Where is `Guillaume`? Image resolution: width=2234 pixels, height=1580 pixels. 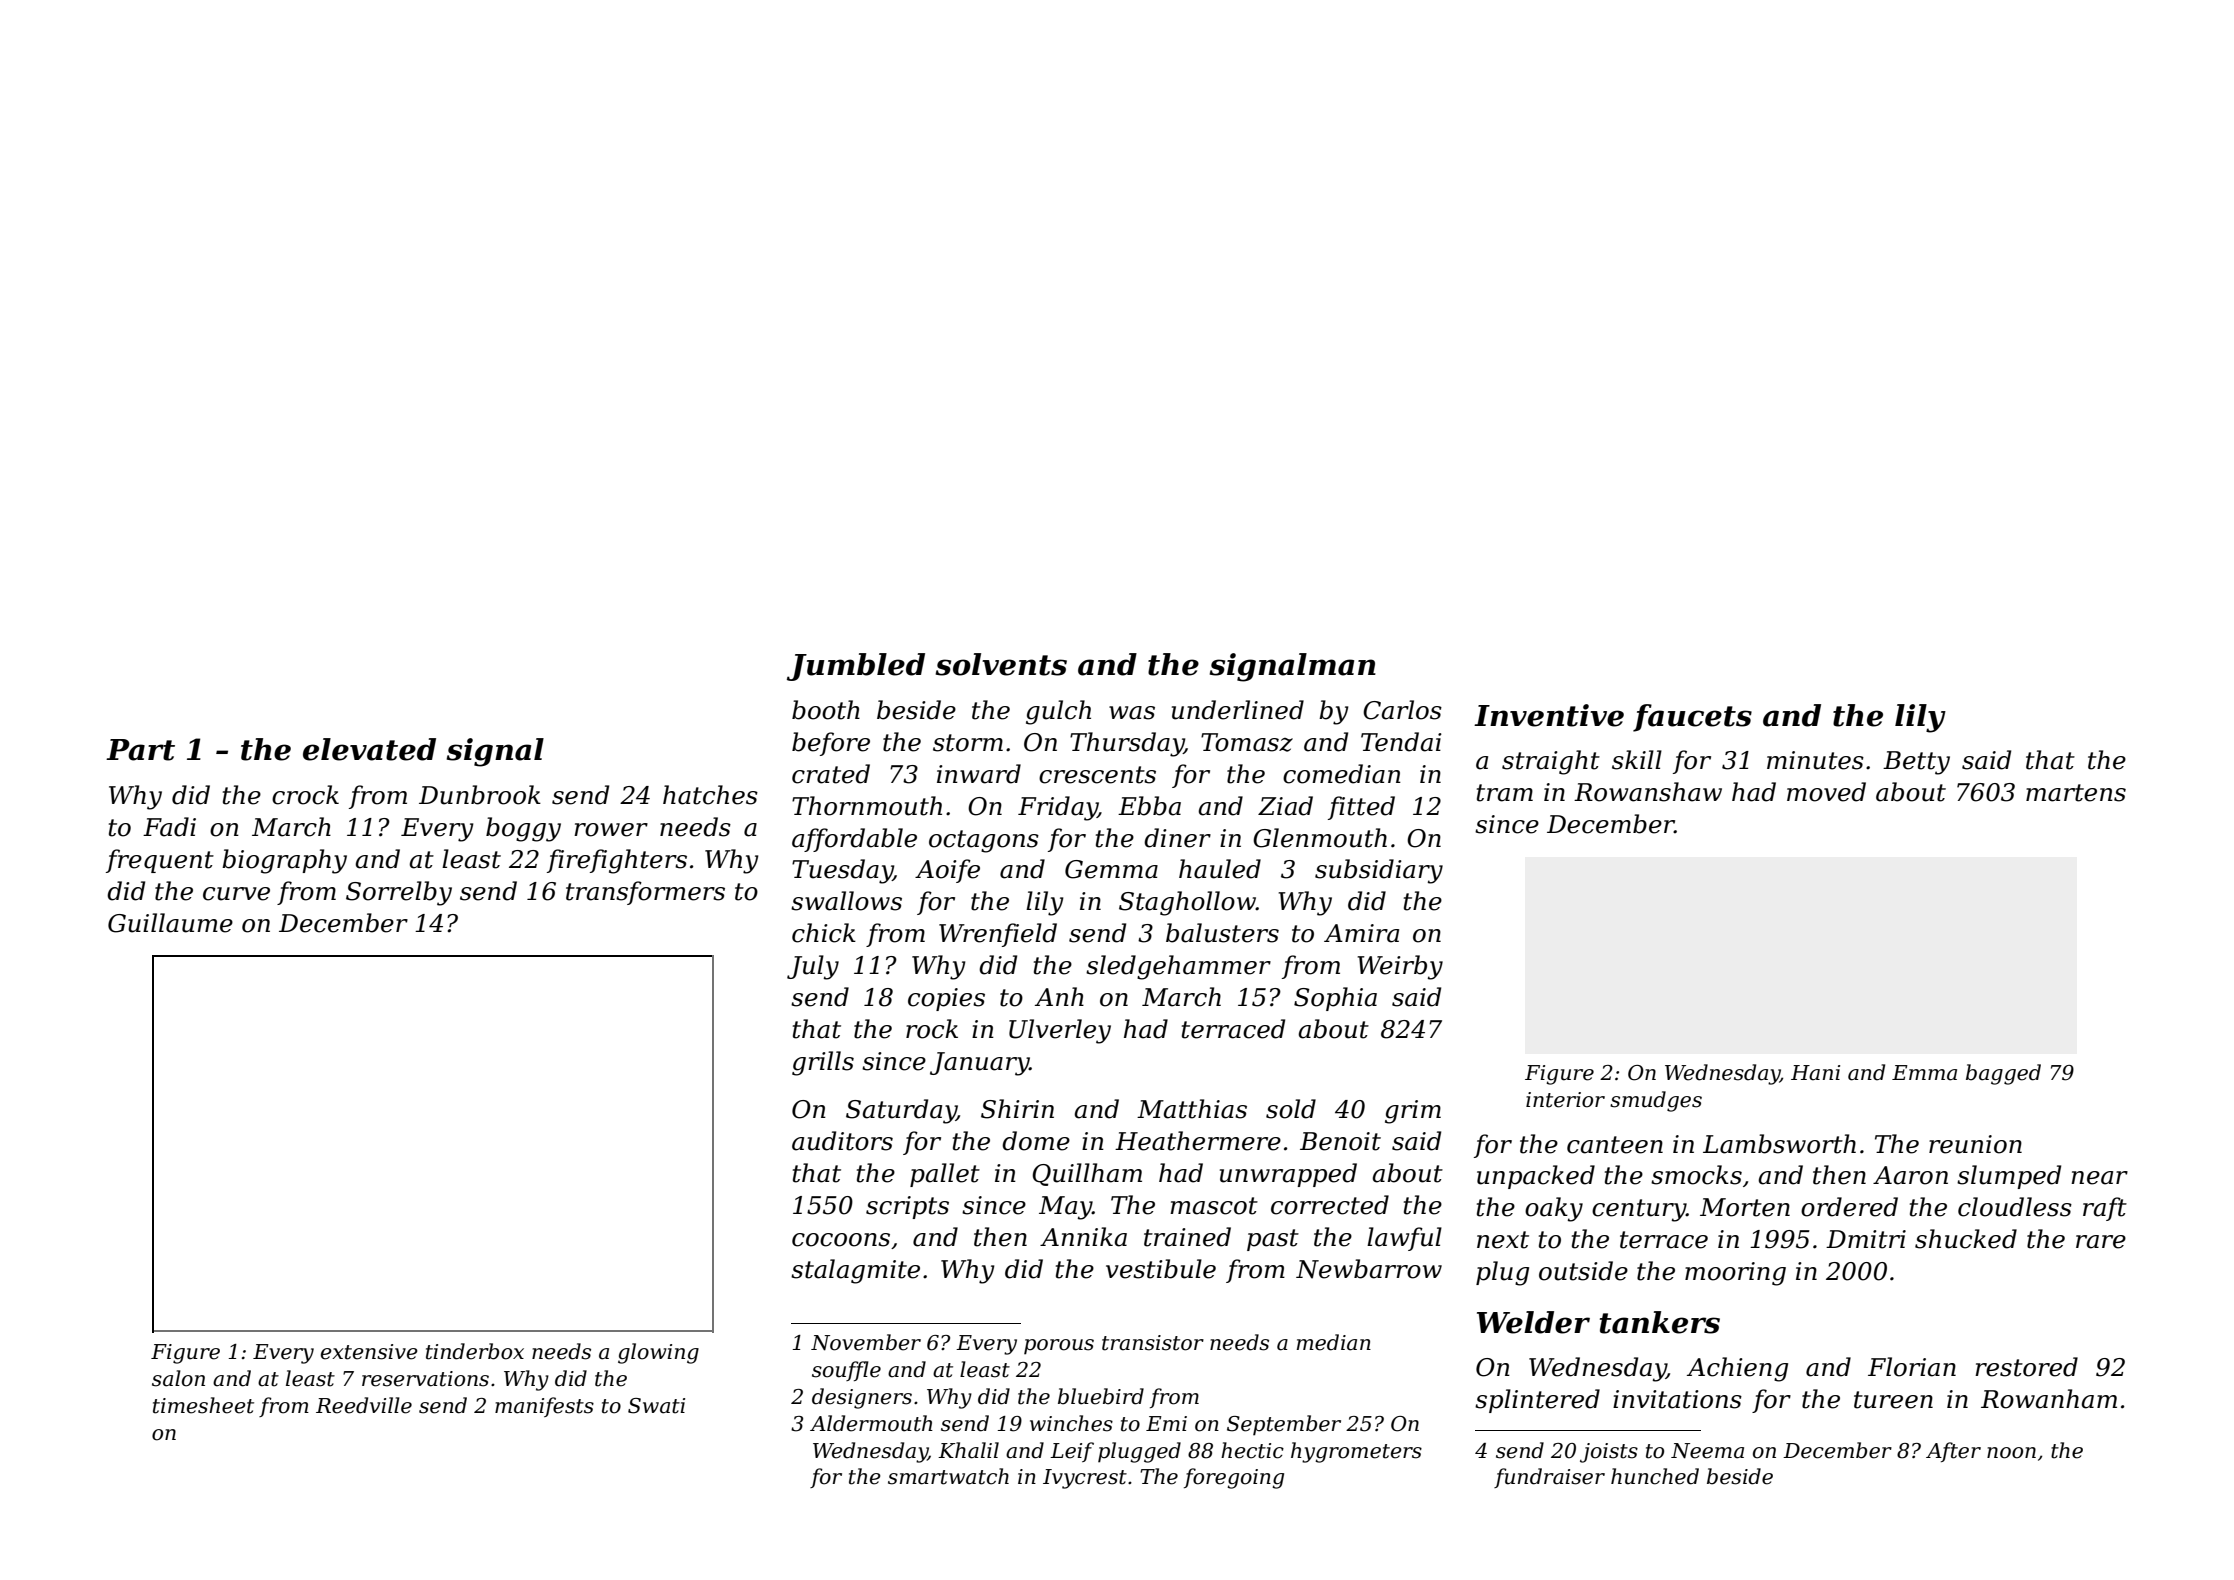
Guillaume is located at coordinates (170, 923).
